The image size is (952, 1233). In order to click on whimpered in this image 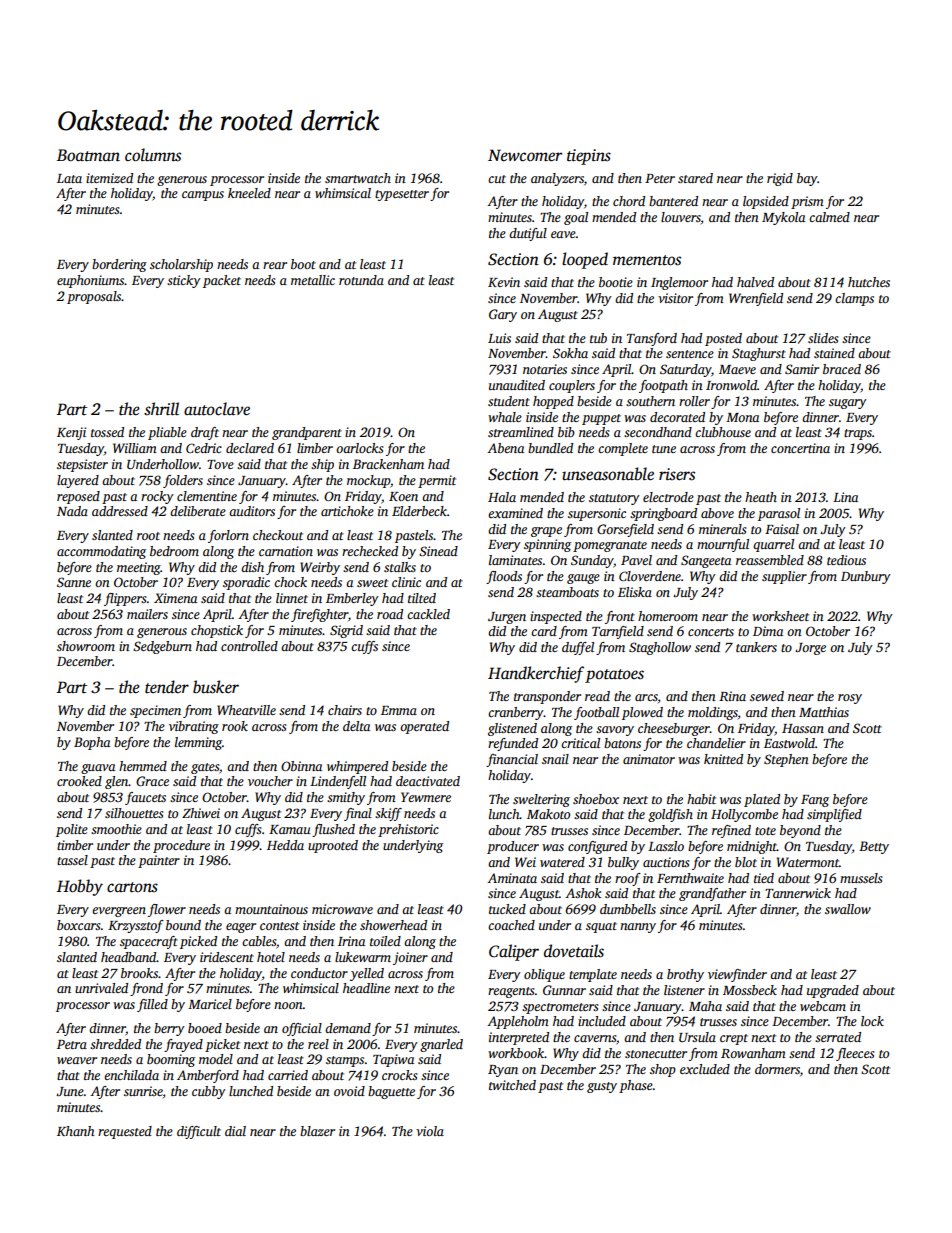, I will do `click(357, 767)`.
